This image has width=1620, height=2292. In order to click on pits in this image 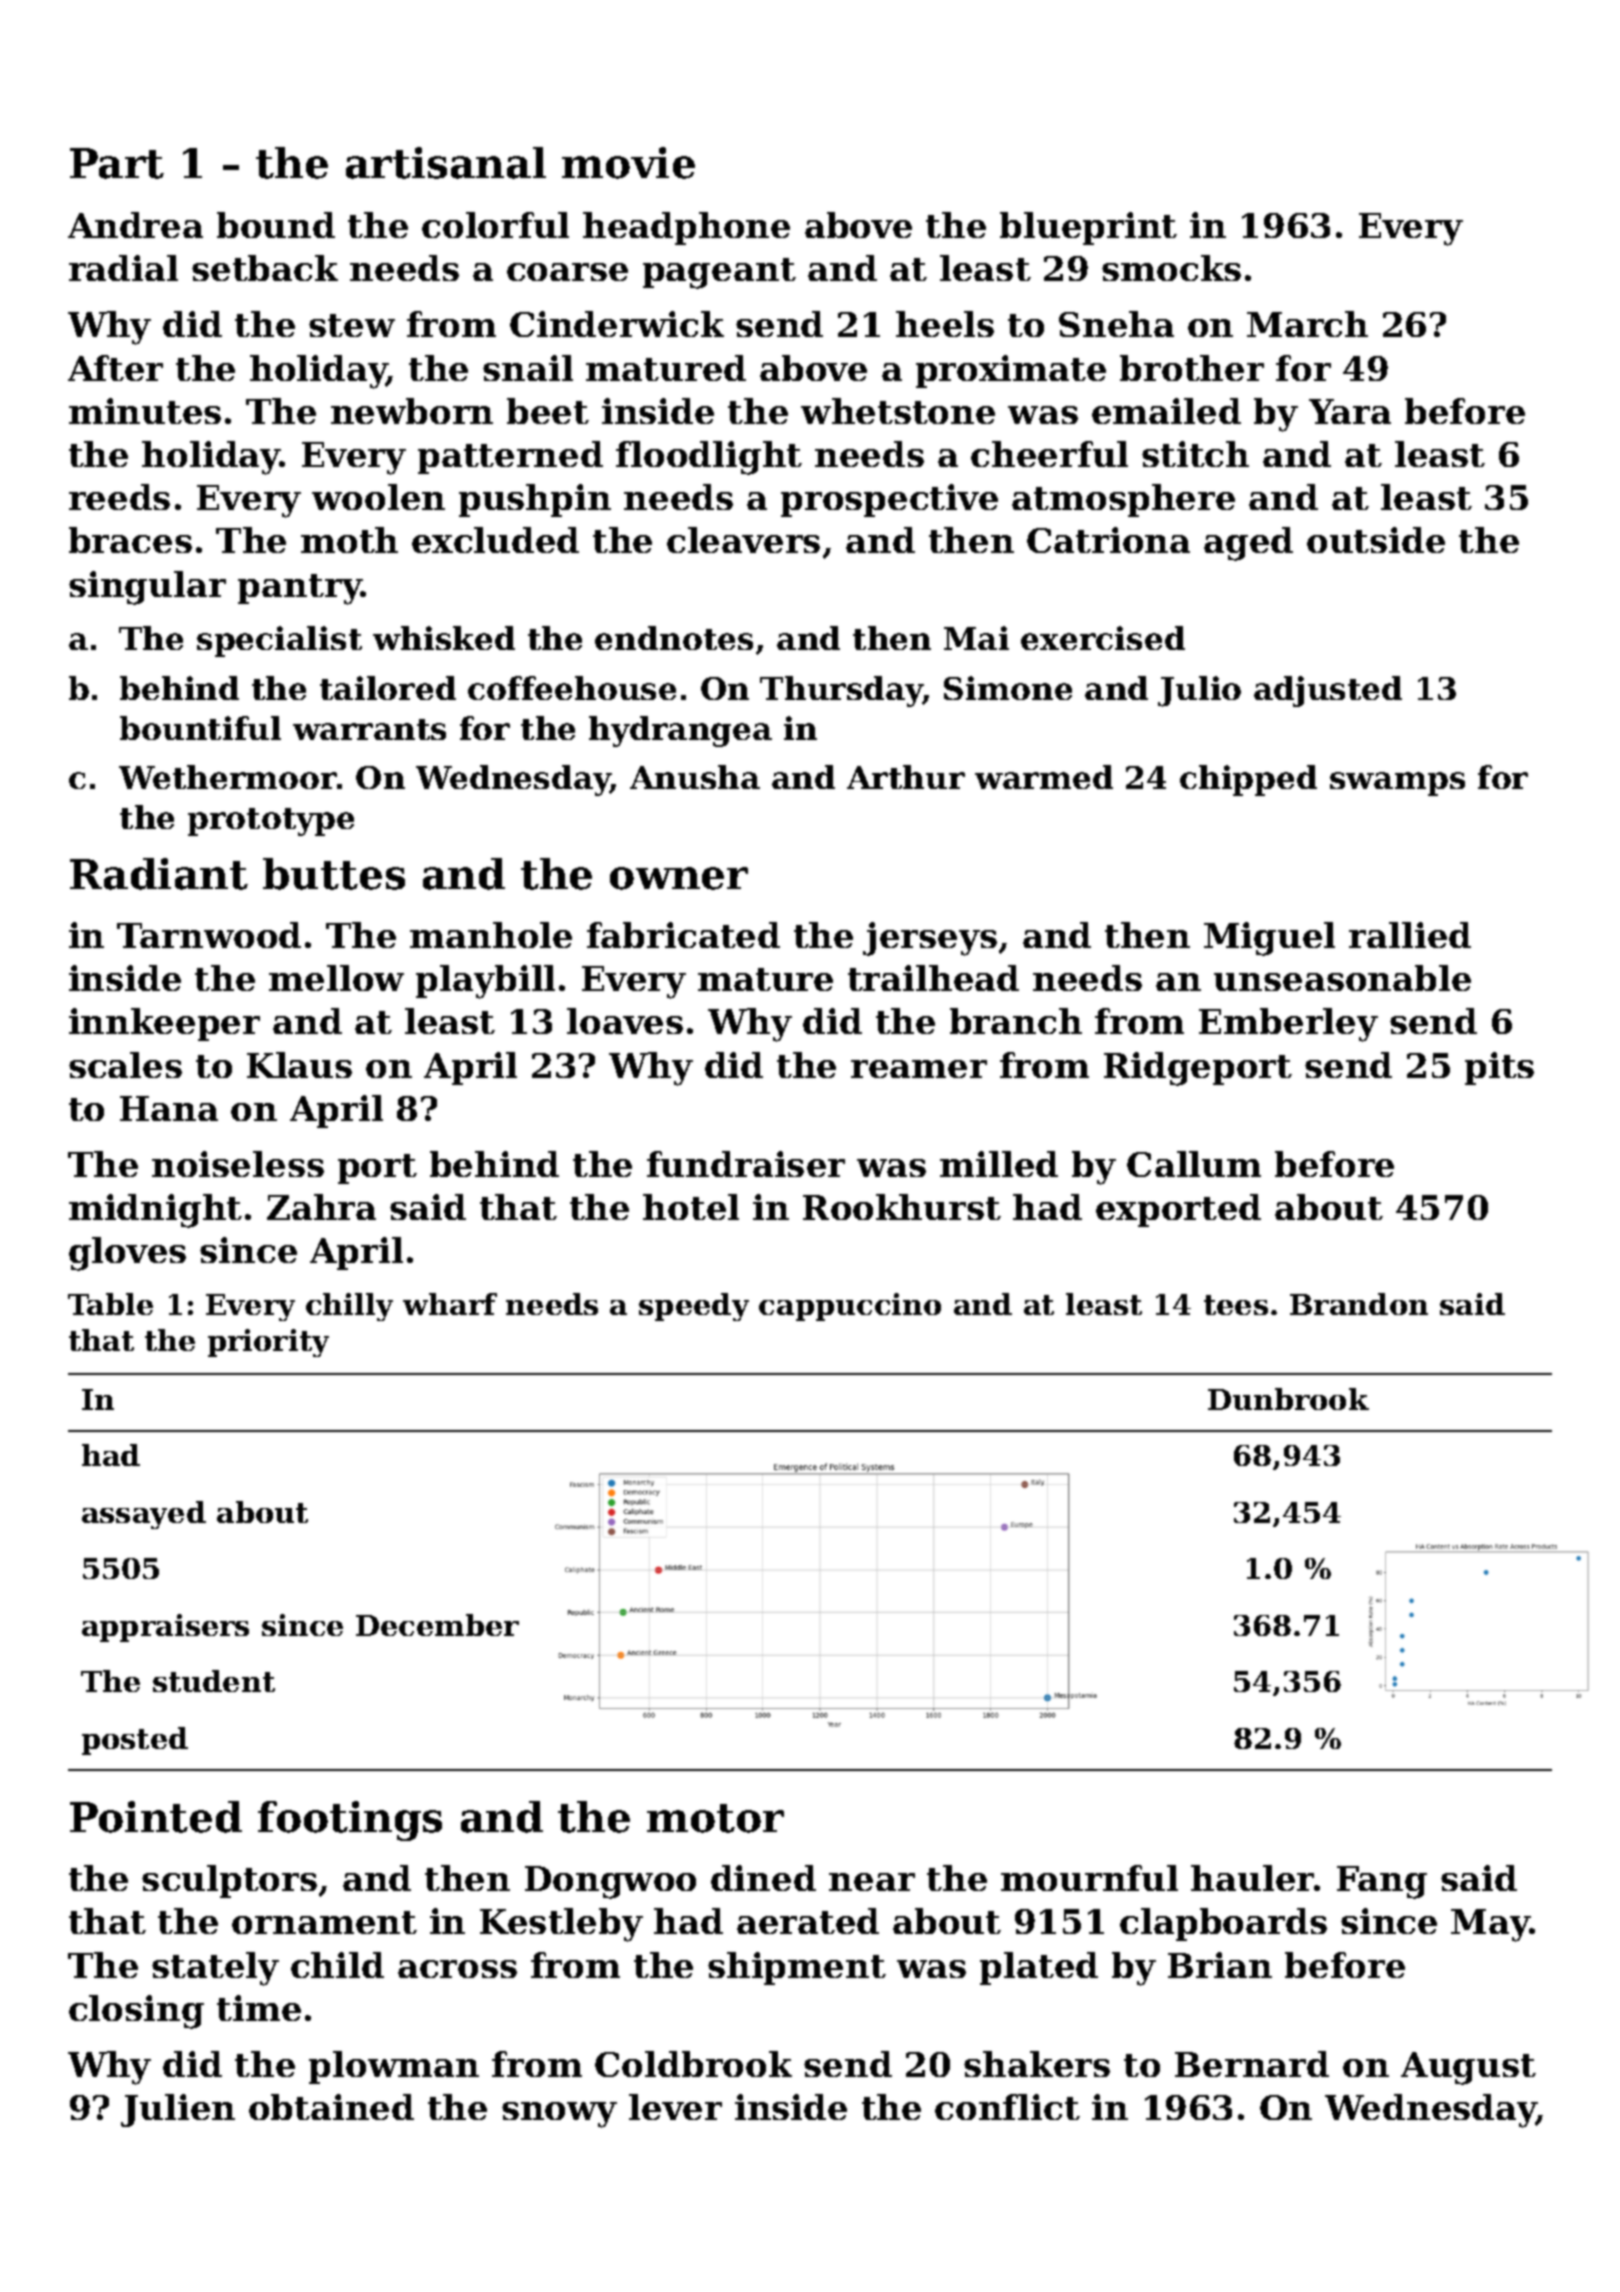, I will do `click(1499, 1068)`.
